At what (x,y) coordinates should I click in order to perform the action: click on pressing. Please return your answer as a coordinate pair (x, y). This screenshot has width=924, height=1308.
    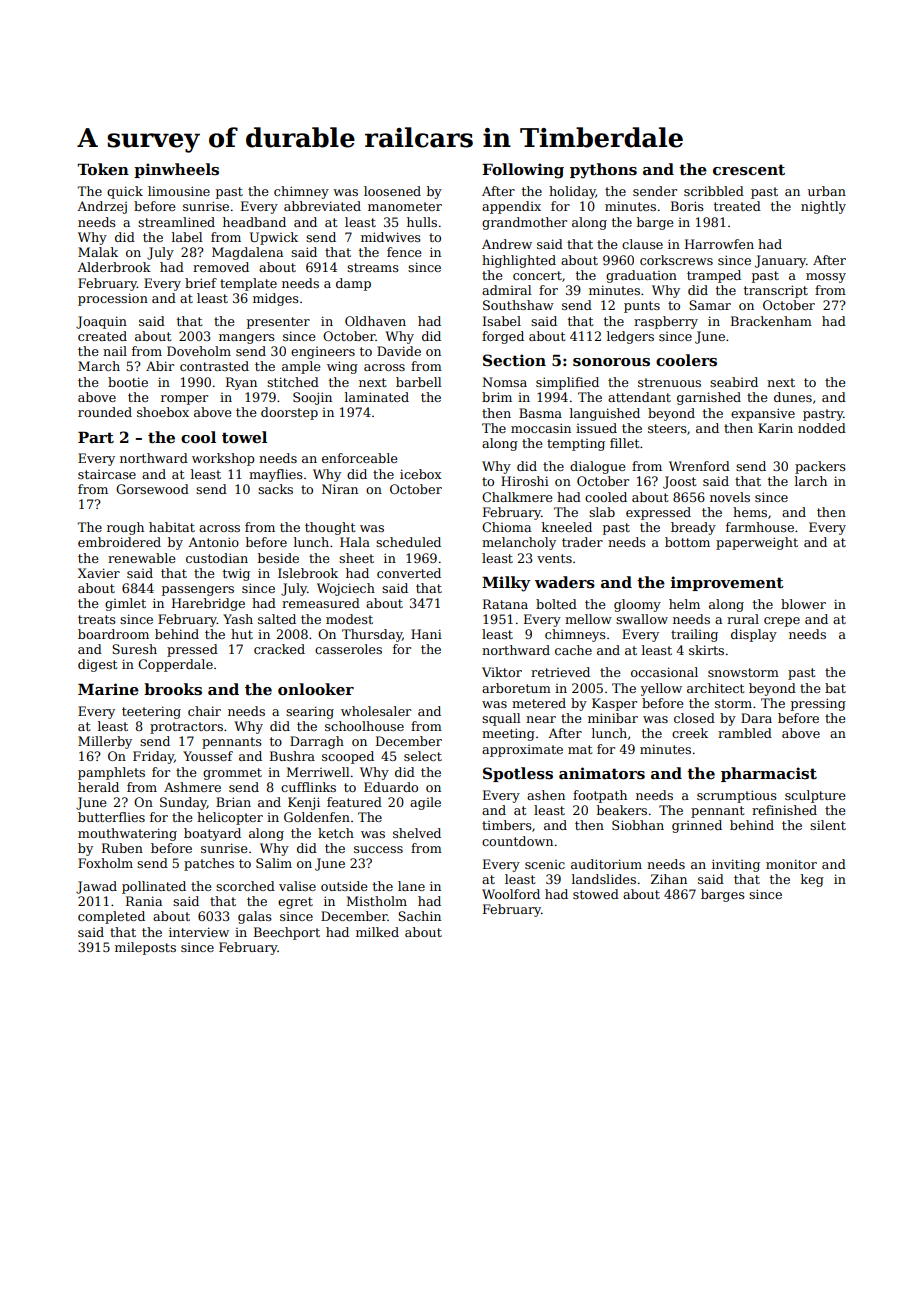
    Looking at the image, I should click on (818, 704).
